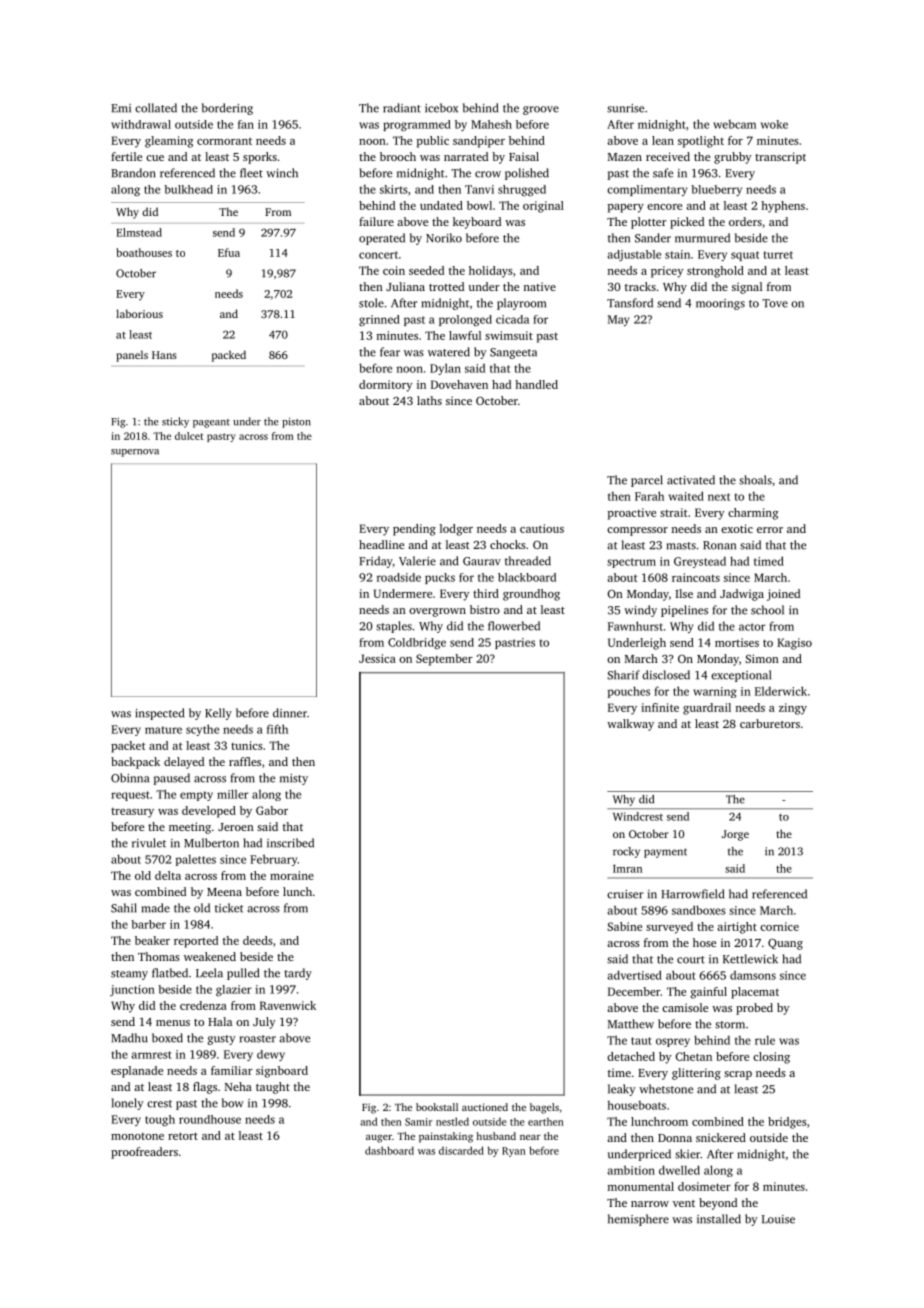 The width and height of the screenshot is (924, 1308). I want to click on supernova, so click(135, 453).
